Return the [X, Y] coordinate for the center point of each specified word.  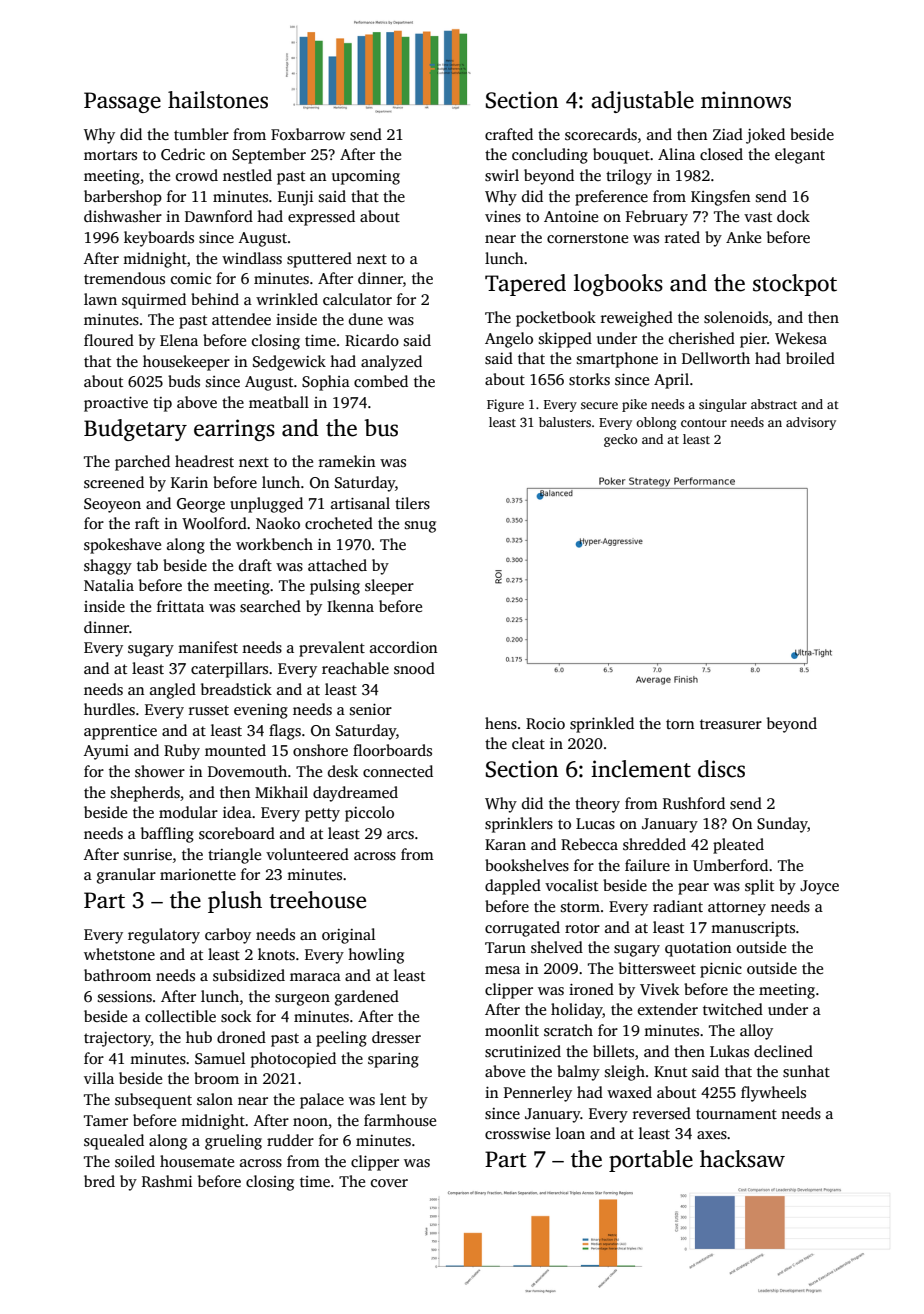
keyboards [159, 239]
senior [371, 709]
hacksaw [742, 1159]
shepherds [145, 794]
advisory [811, 423]
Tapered [525, 285]
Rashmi [167, 1181]
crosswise [517, 1134]
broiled [810, 358]
